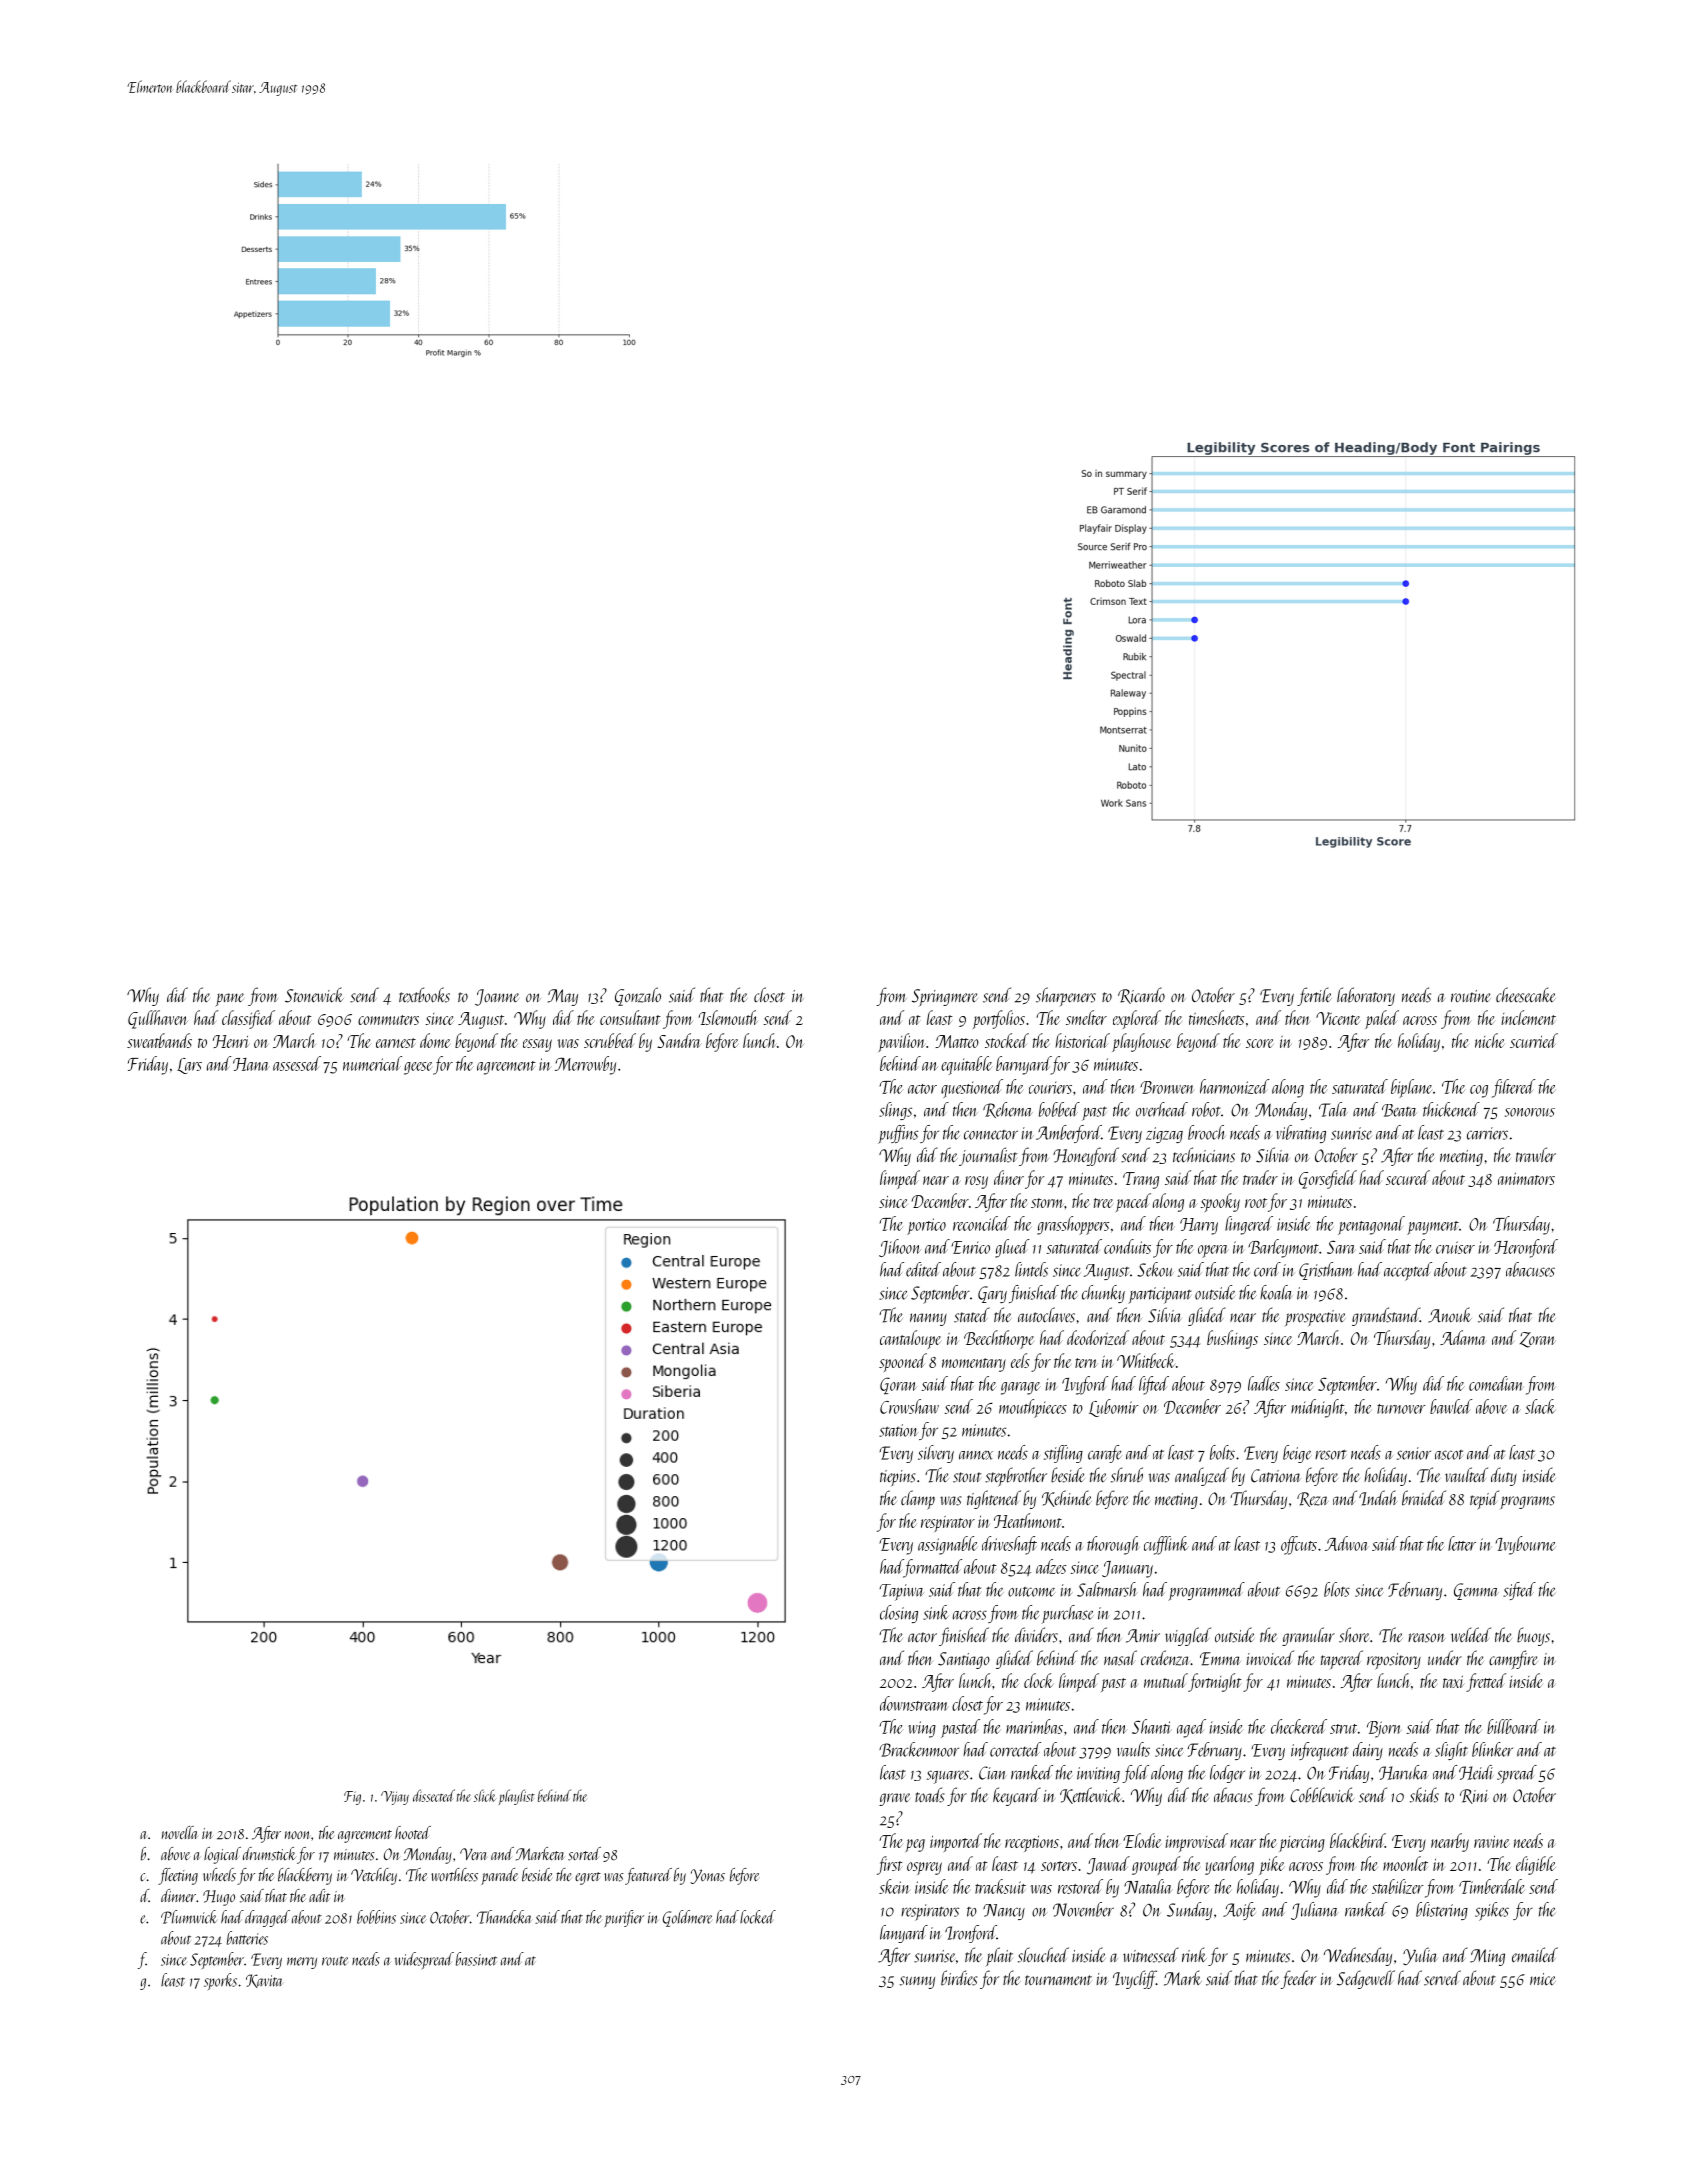 The height and width of the screenshot is (2178, 1683). What do you see at coordinates (229, 1000) in the screenshot?
I see `pane` at bounding box center [229, 1000].
